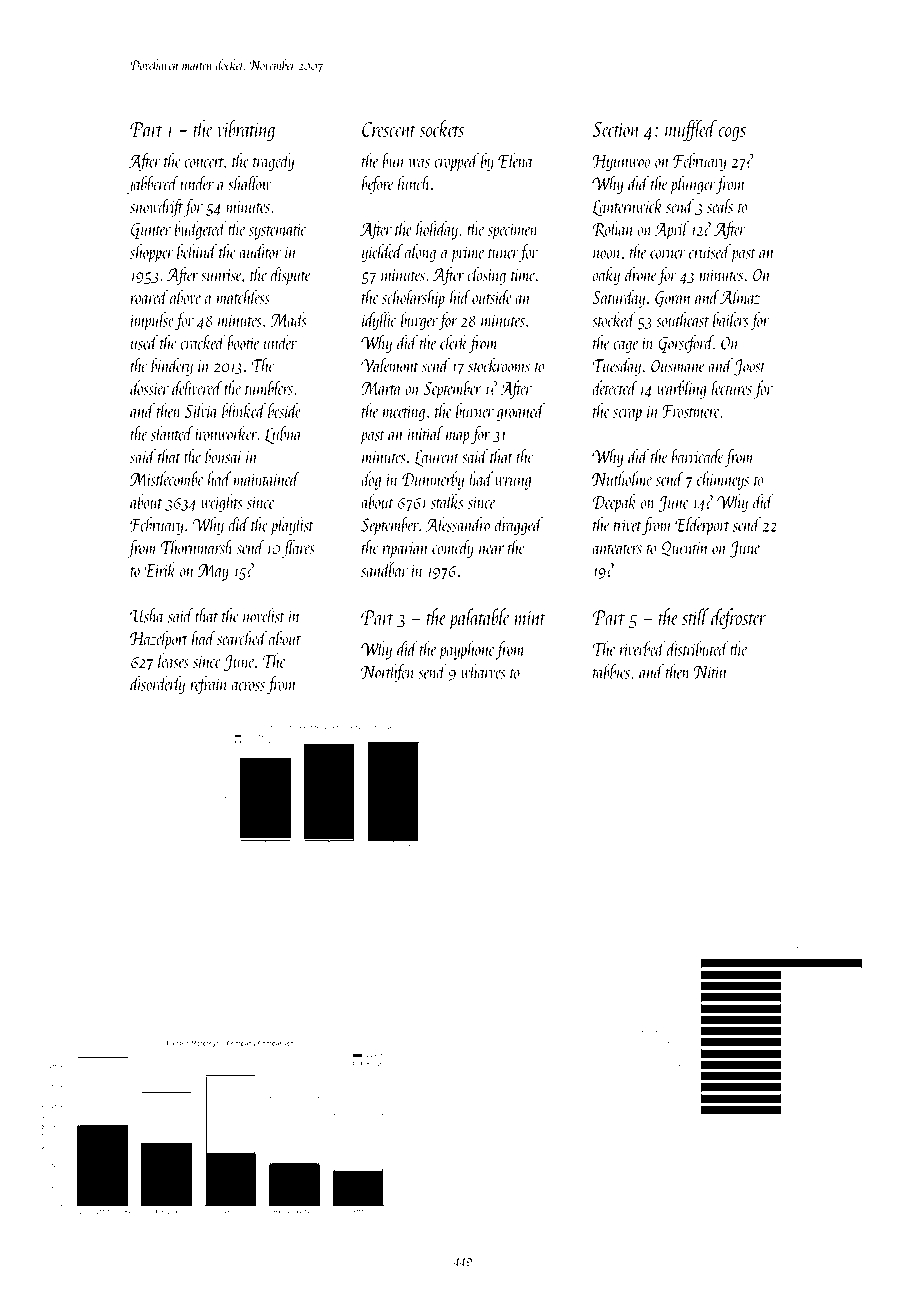  Describe the element at coordinates (283, 435) in the document. I see `Lubna` at that location.
